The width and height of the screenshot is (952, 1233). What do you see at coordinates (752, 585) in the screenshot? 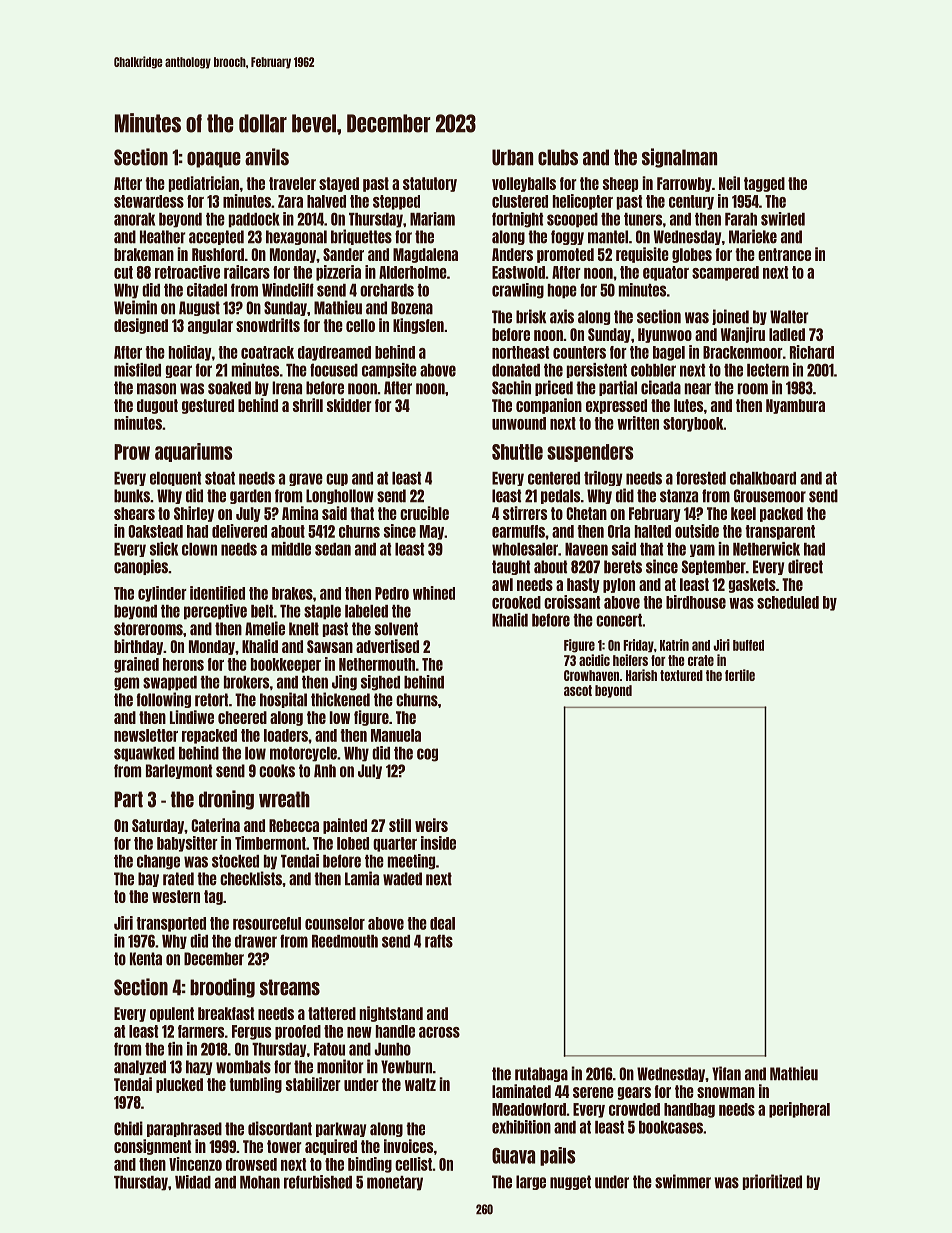
I see `gaskets` at bounding box center [752, 585].
